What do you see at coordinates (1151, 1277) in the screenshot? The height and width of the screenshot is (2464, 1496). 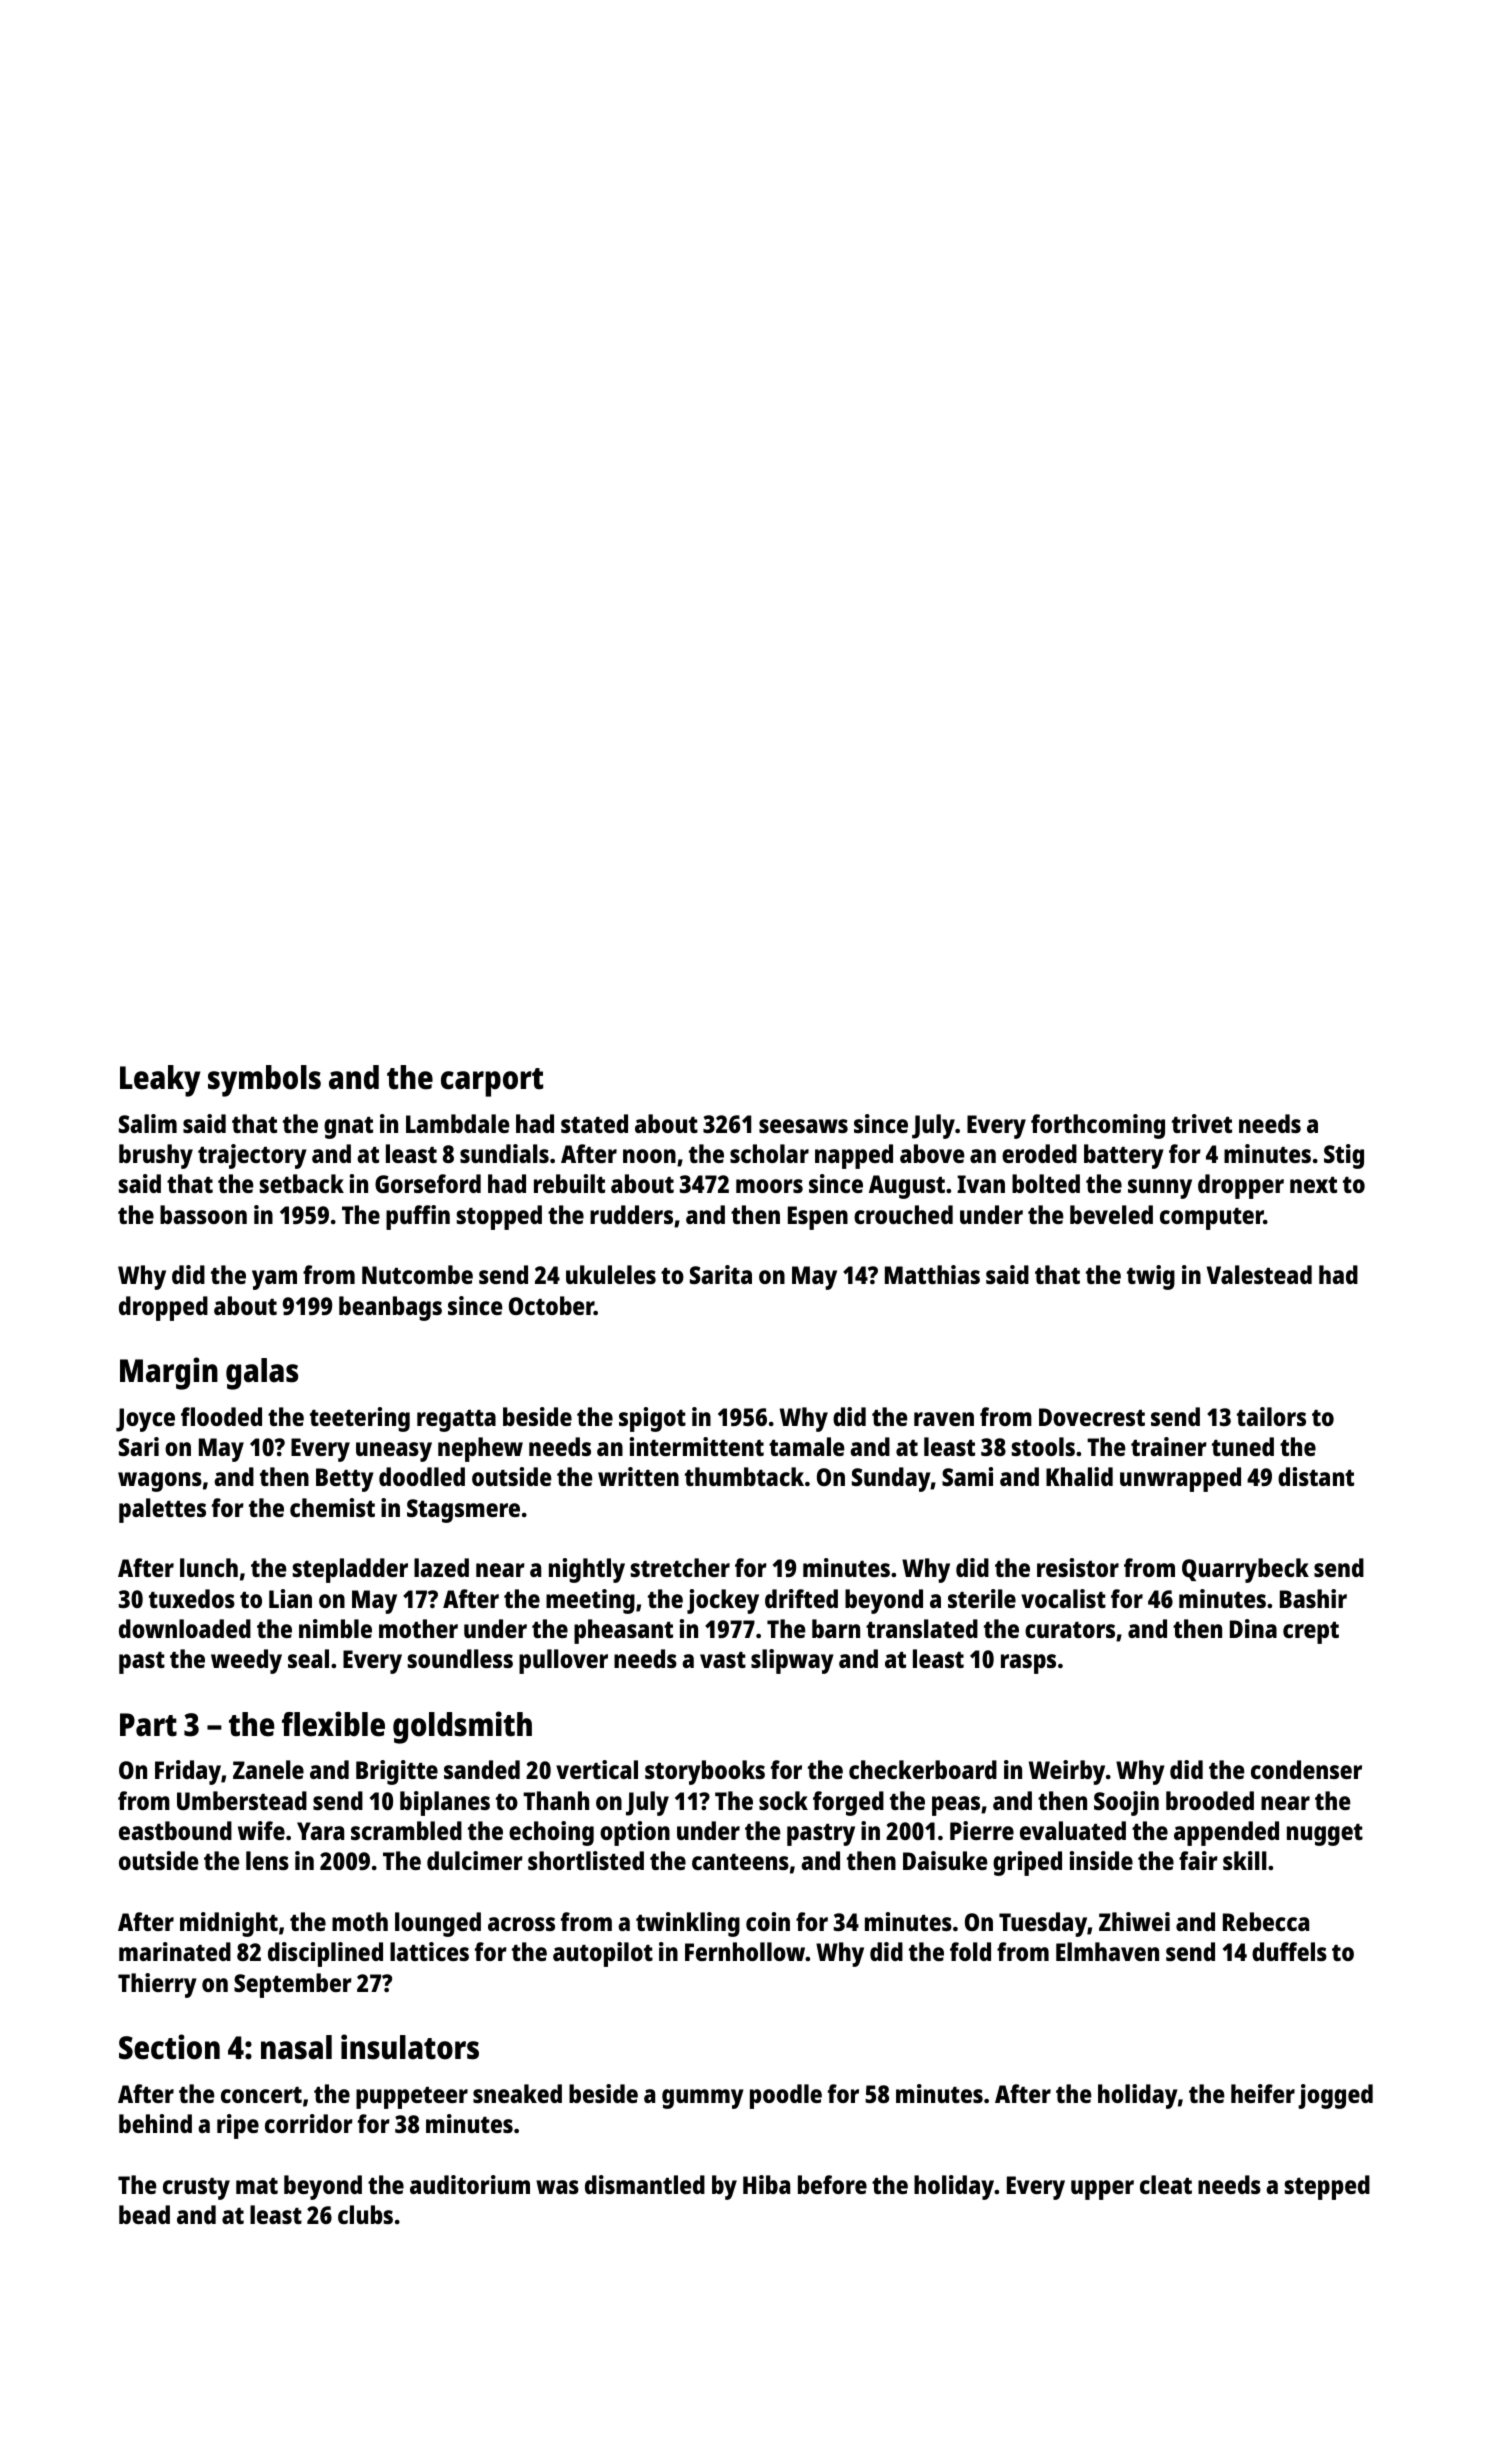 I see `twig` at bounding box center [1151, 1277].
